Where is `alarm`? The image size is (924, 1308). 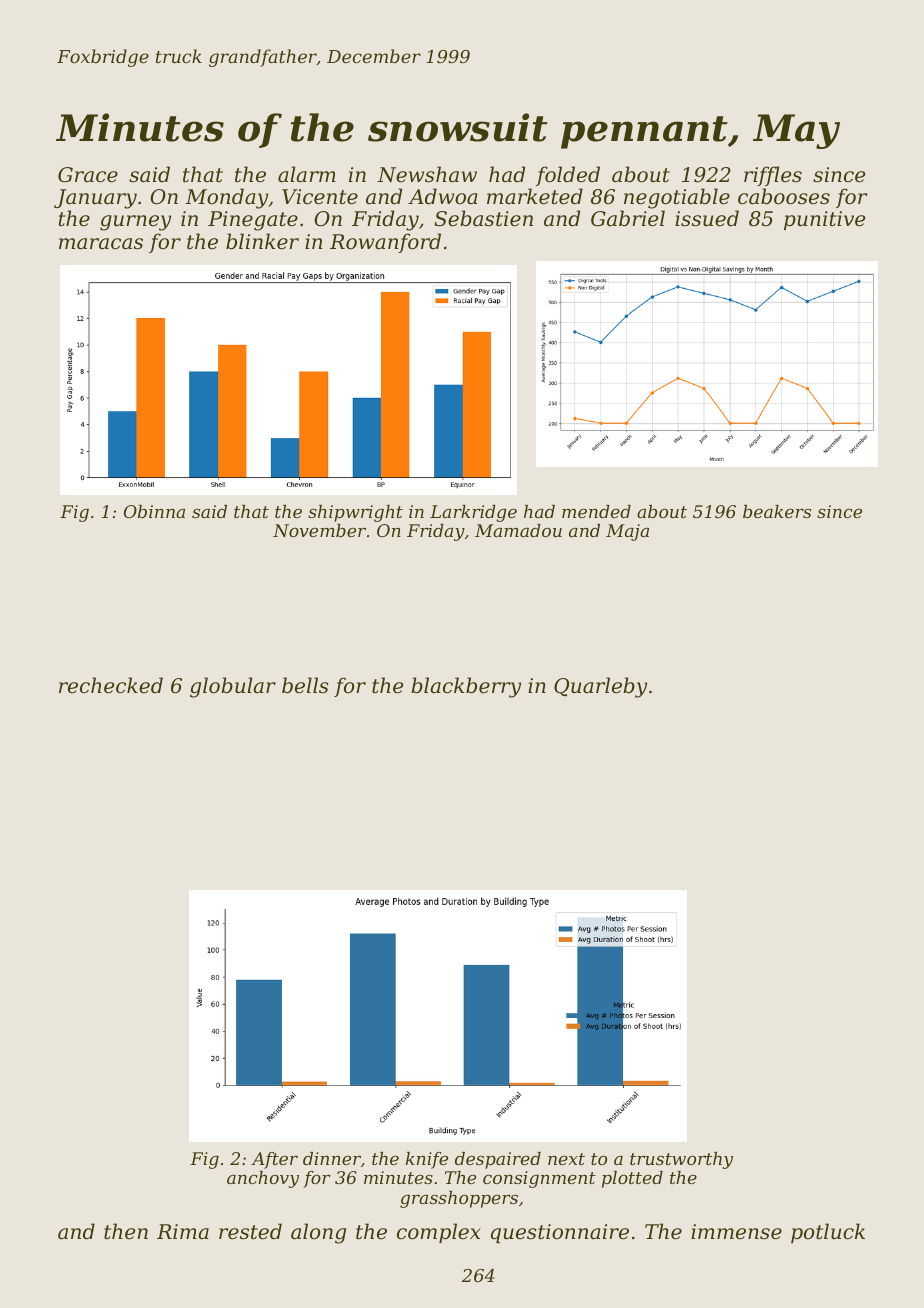
alarm is located at coordinates (307, 174).
